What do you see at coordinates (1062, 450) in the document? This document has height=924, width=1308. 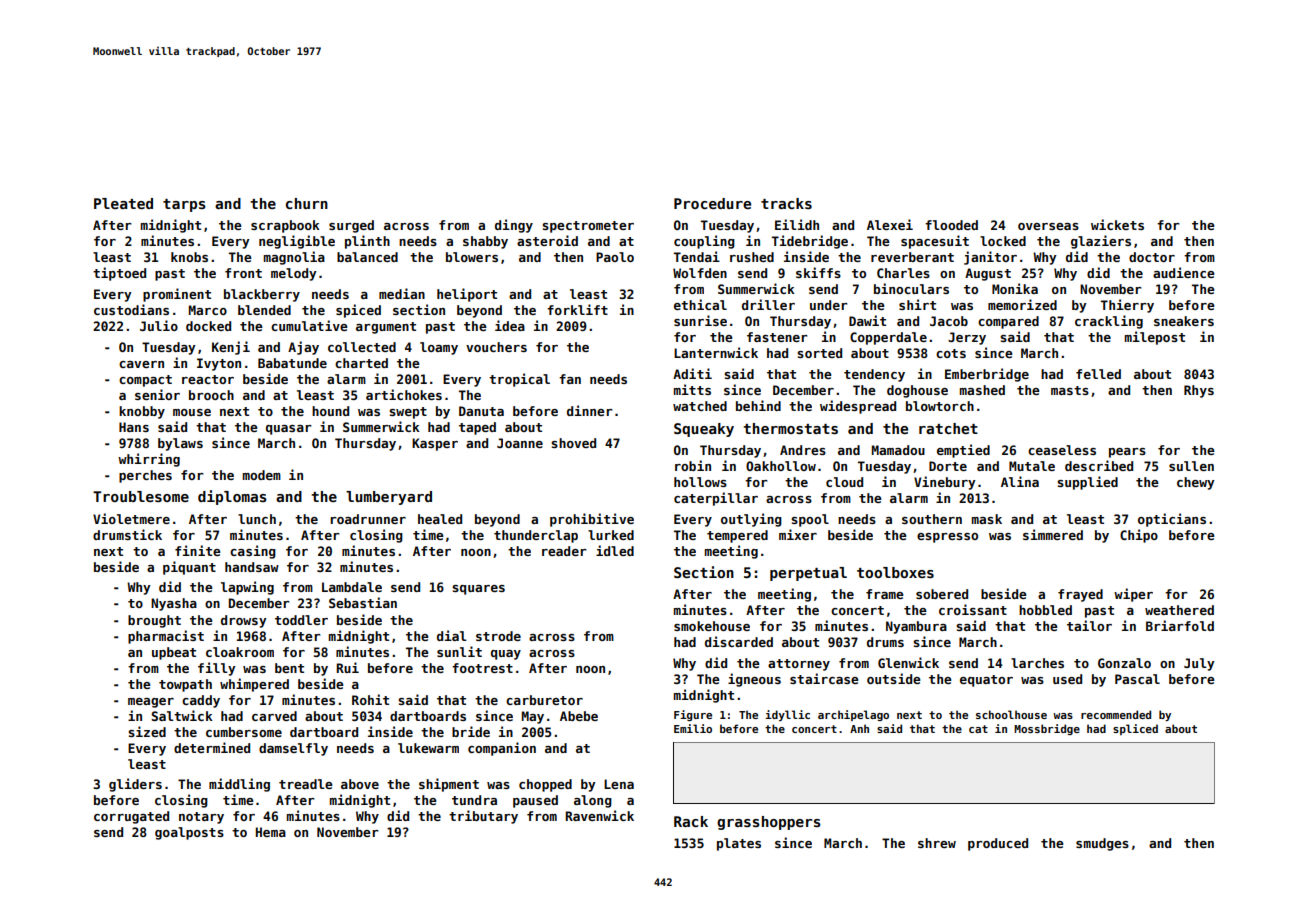 I see `ceaseless` at bounding box center [1062, 450].
